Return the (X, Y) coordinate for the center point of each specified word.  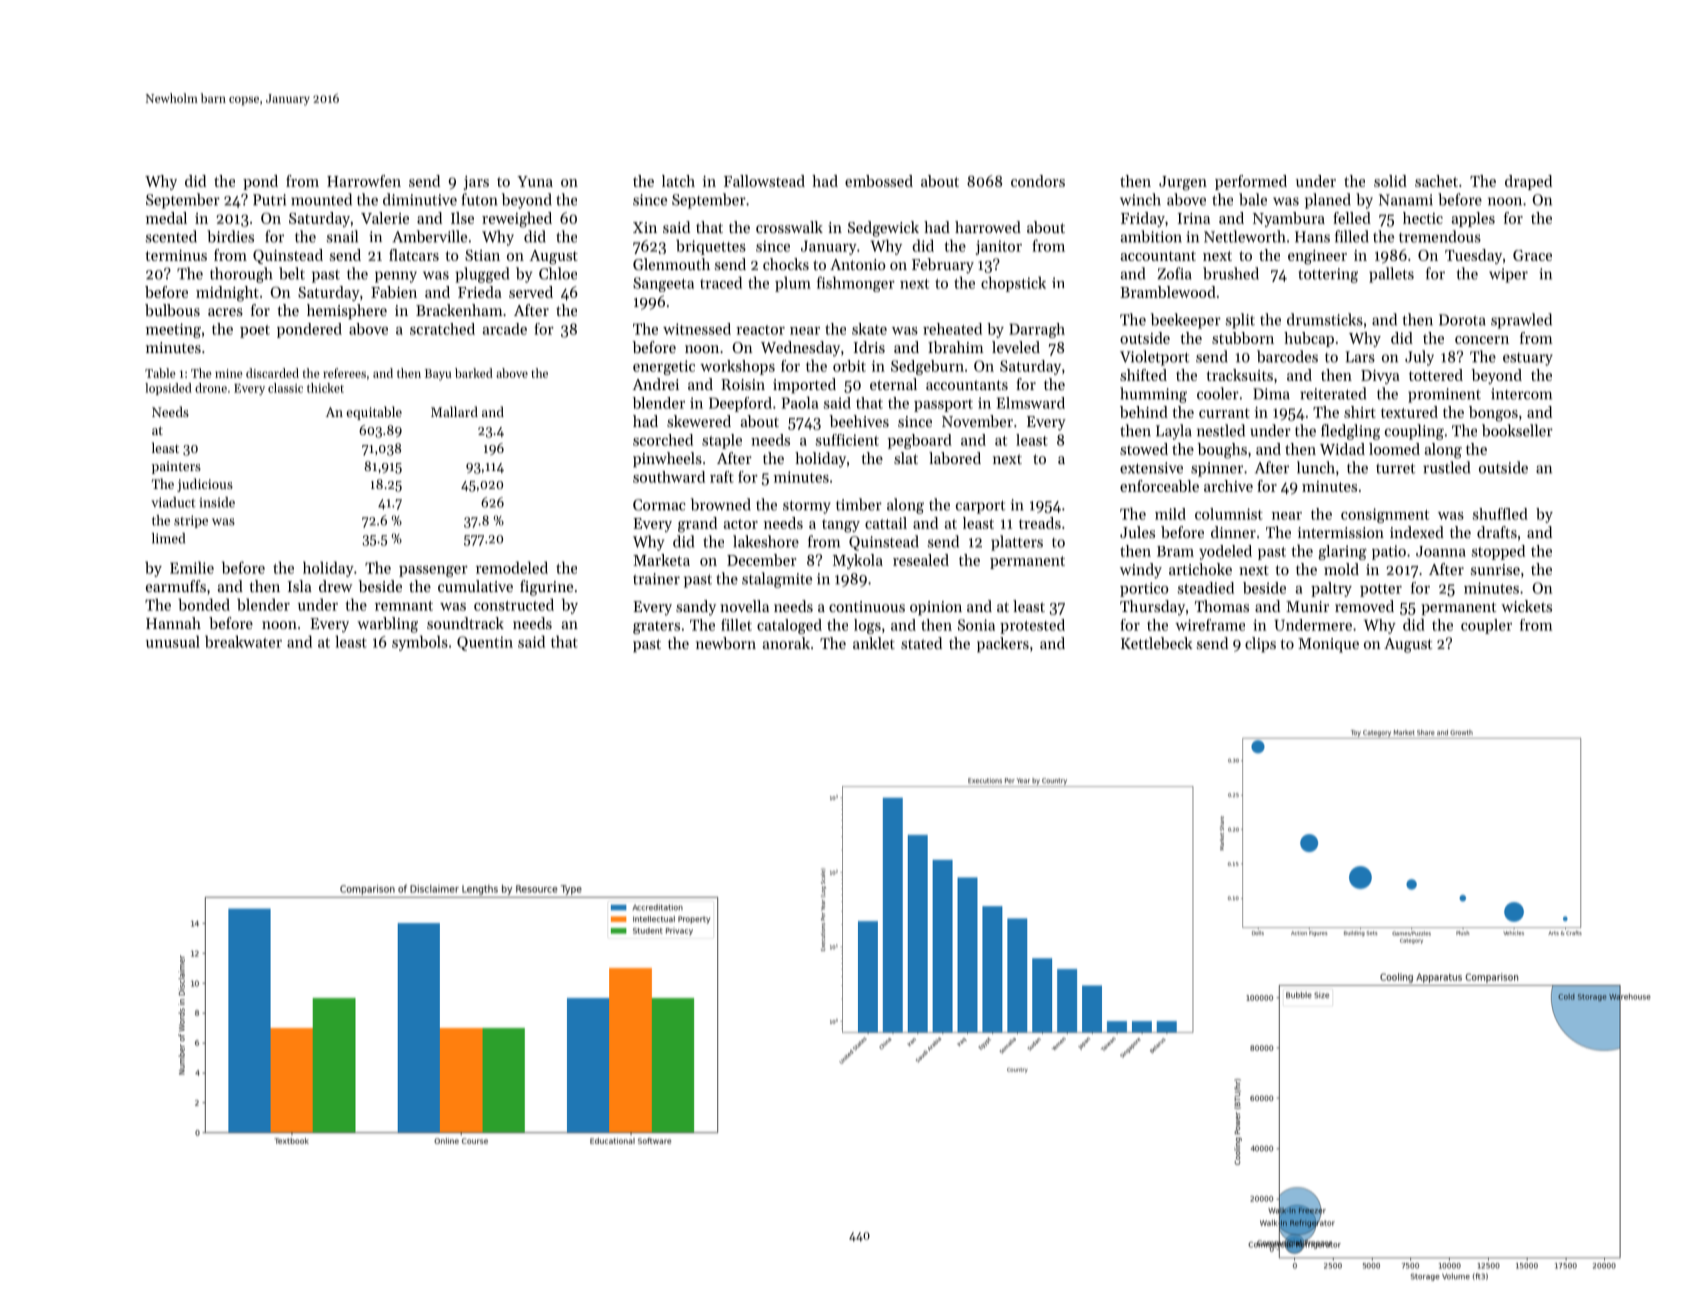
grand (697, 525)
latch (678, 181)
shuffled (1500, 514)
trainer (656, 579)
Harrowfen (364, 181)
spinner (1217, 469)
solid (1390, 181)
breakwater (243, 641)
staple (722, 441)
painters (176, 467)
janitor (999, 247)
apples (1473, 219)
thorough (241, 275)
